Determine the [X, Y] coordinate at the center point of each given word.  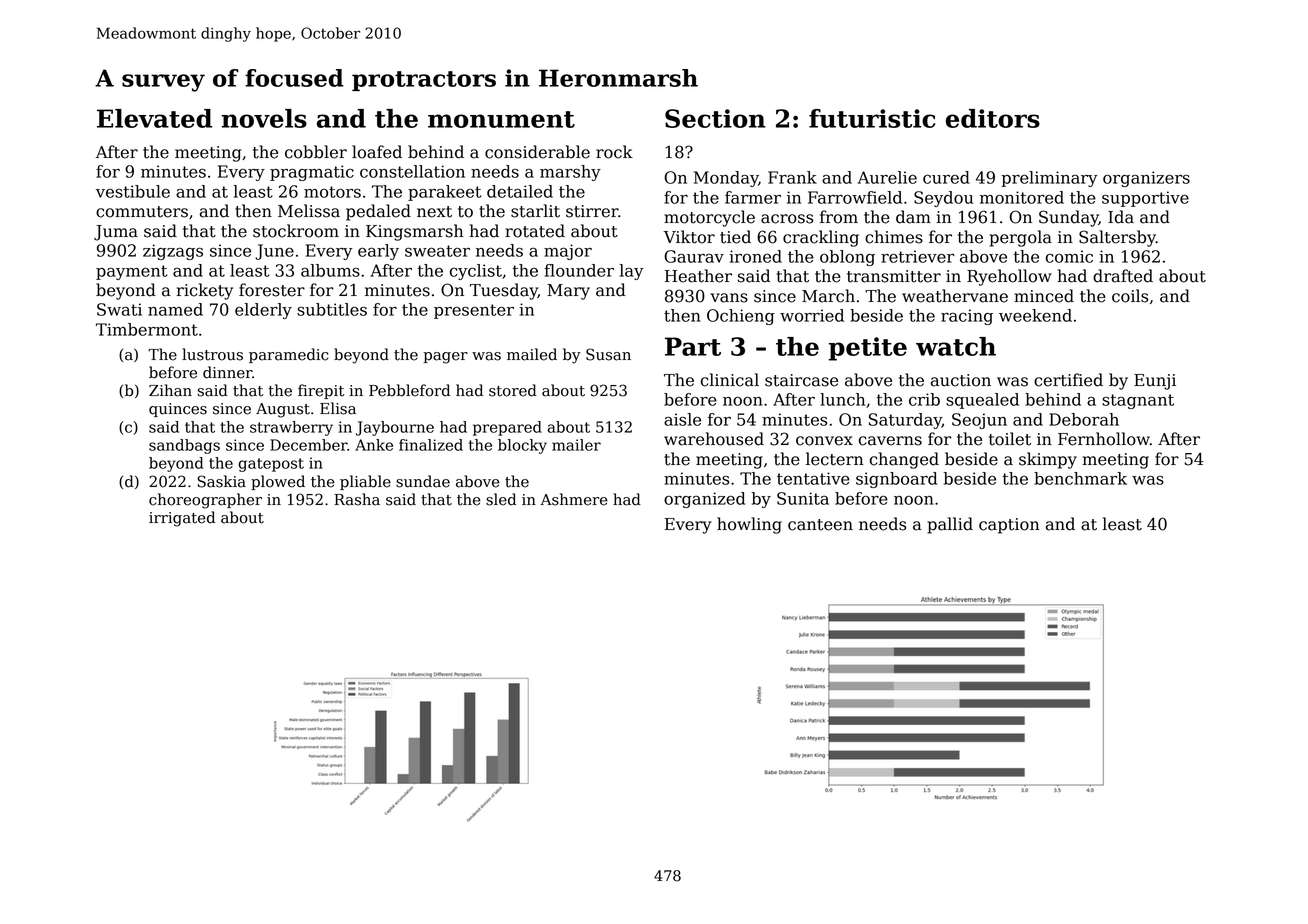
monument [501, 119]
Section [715, 118]
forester [272, 290]
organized [704, 500]
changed [904, 460]
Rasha [357, 499]
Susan [608, 354]
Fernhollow [1104, 439]
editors [993, 118]
